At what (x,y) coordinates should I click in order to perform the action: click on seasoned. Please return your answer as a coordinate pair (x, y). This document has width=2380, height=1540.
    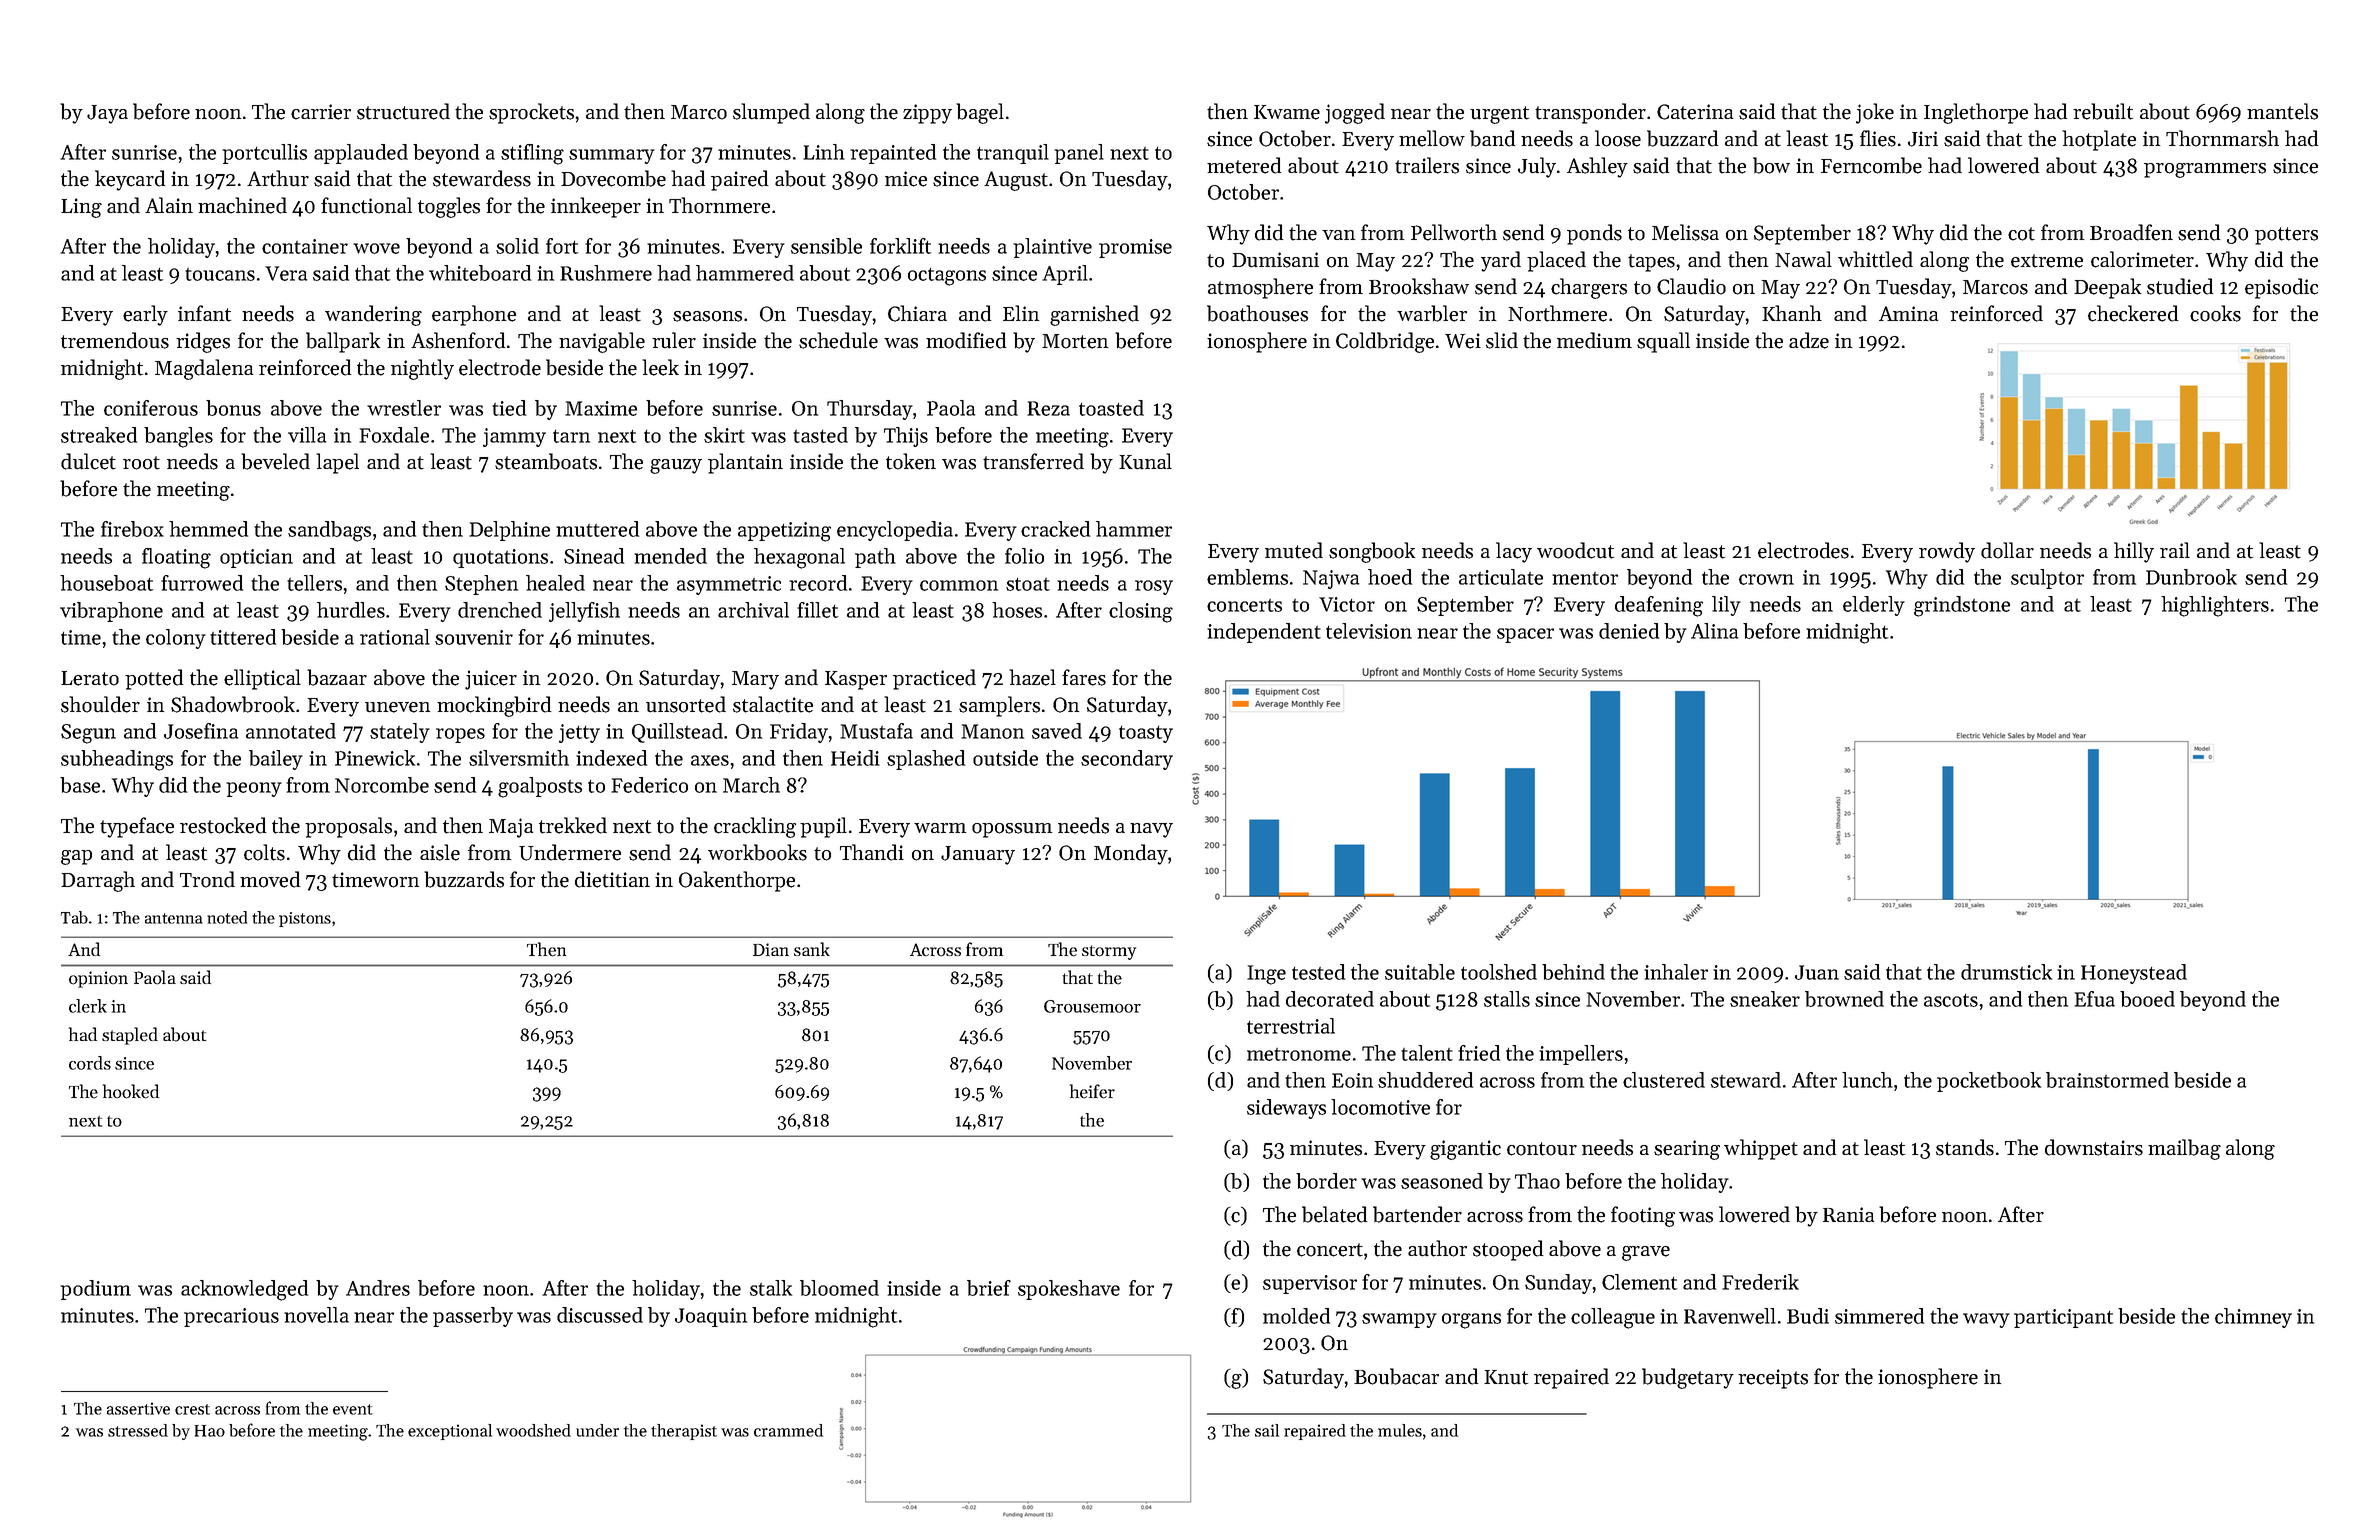
    Looking at the image, I should click on (1442, 1181).
